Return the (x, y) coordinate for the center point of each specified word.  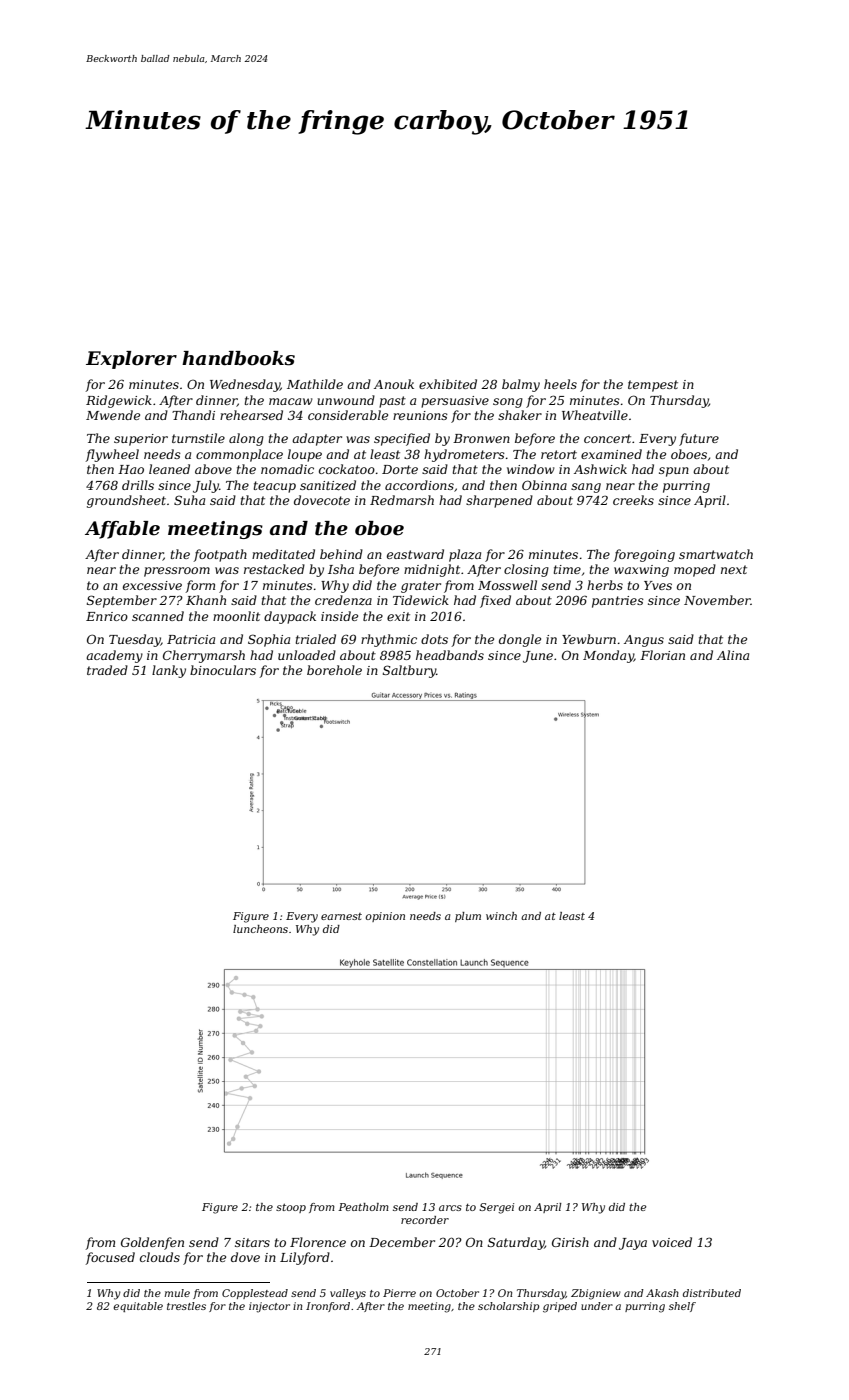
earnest (341, 916)
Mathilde (315, 384)
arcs (450, 1208)
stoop (291, 1208)
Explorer (131, 360)
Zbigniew (596, 1294)
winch (501, 916)
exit (398, 616)
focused (110, 1258)
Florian (662, 655)
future (699, 439)
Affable (122, 530)
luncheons (260, 929)
